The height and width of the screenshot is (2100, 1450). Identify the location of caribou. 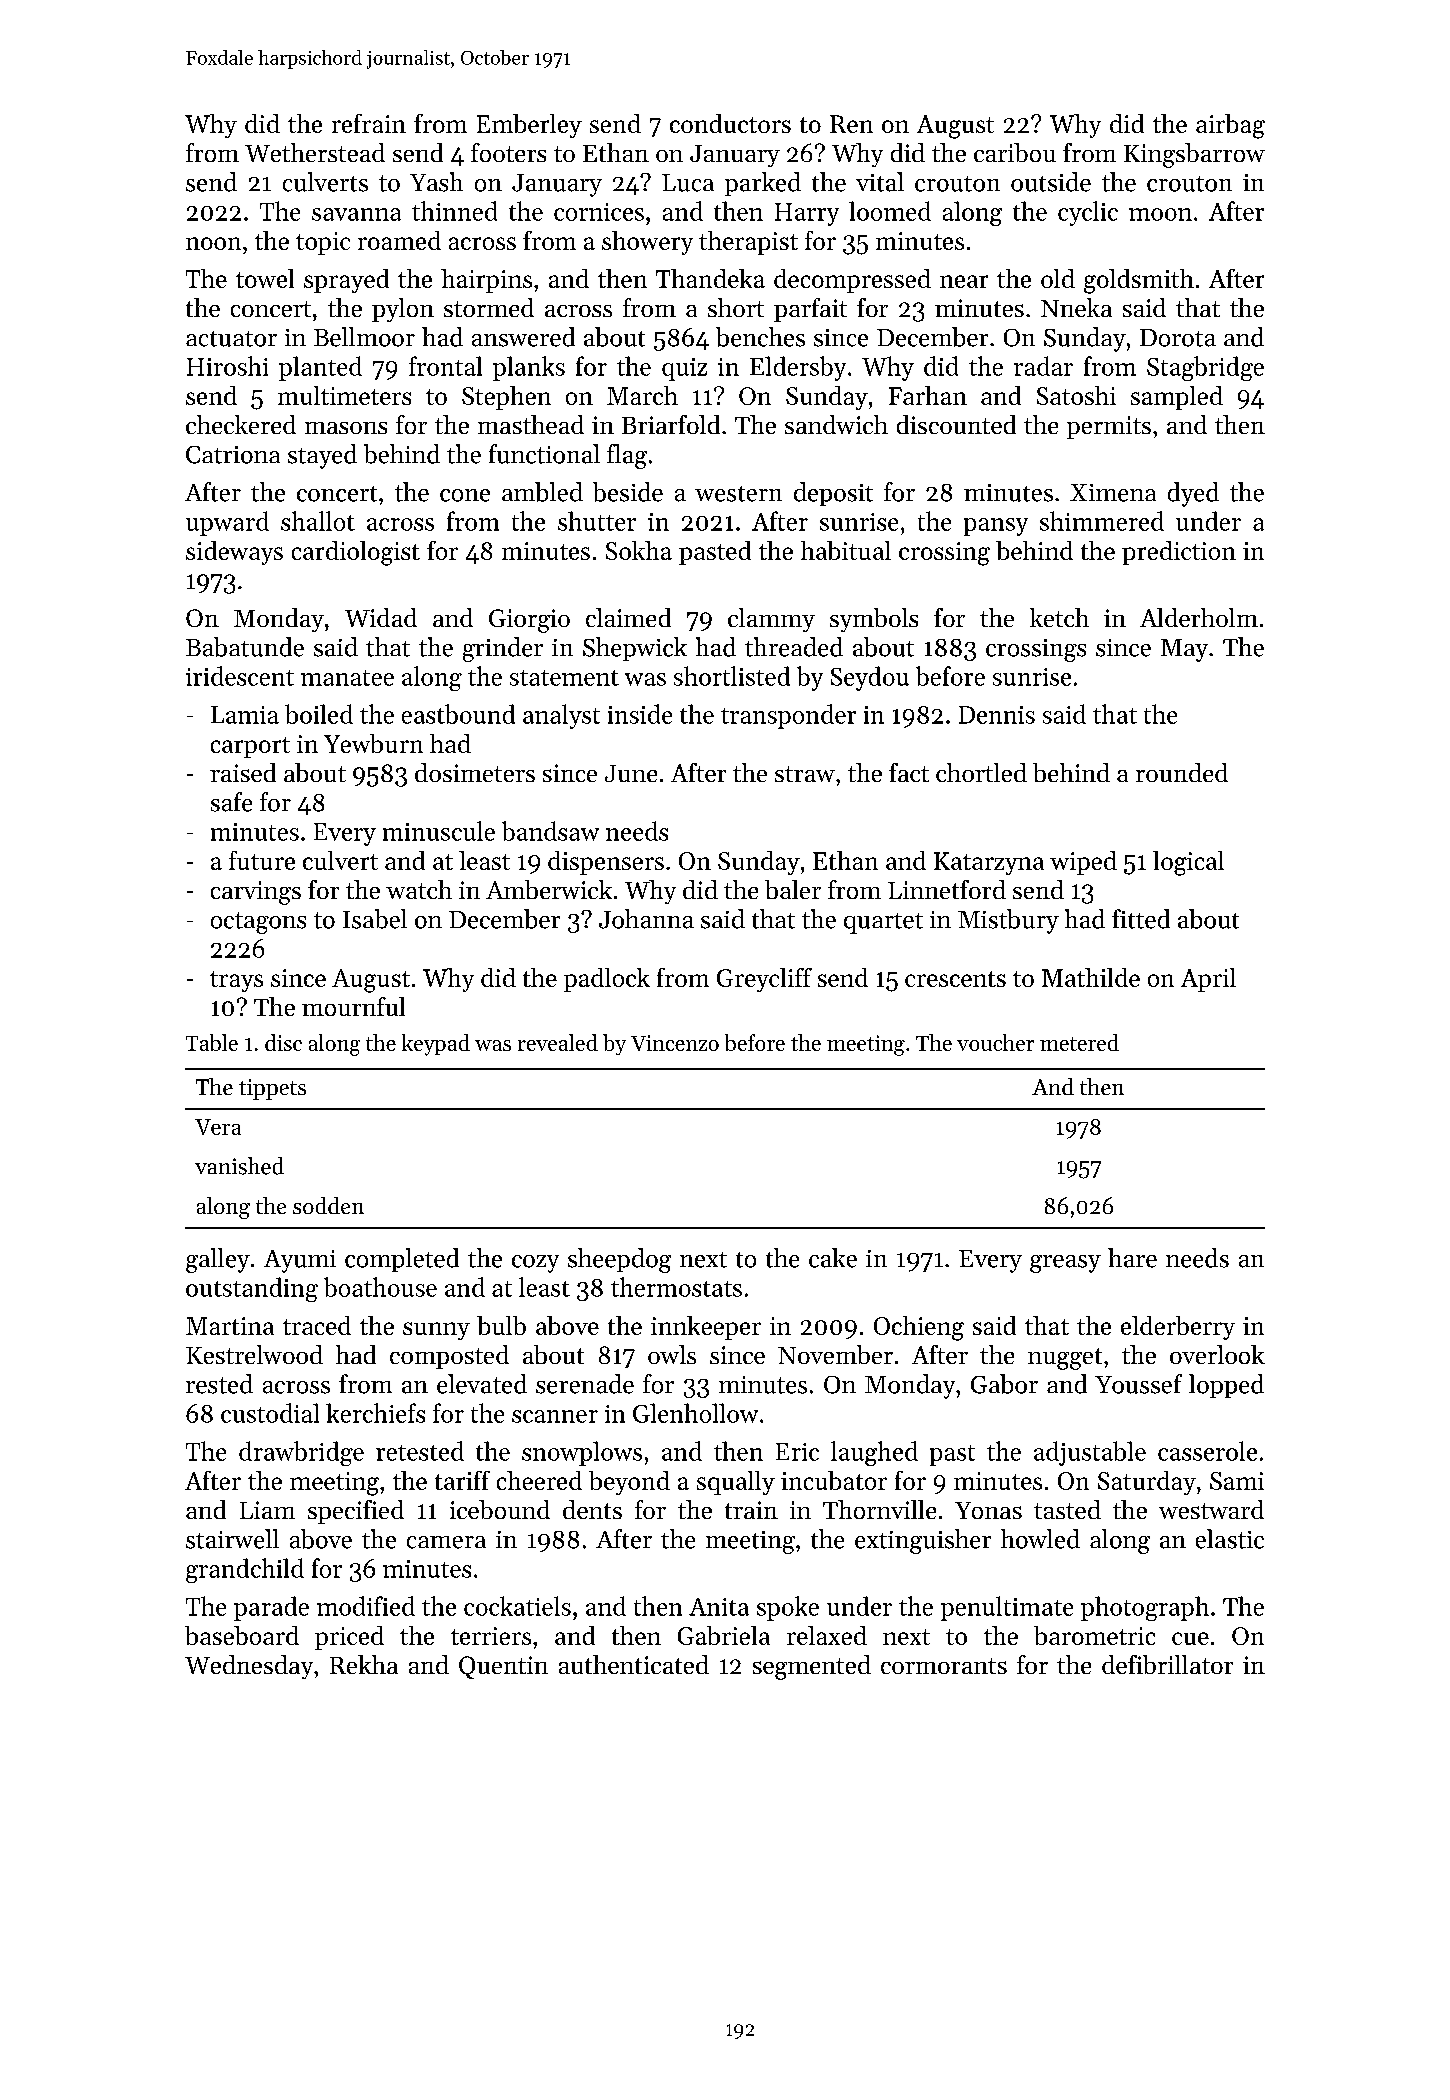
(1015, 152).
